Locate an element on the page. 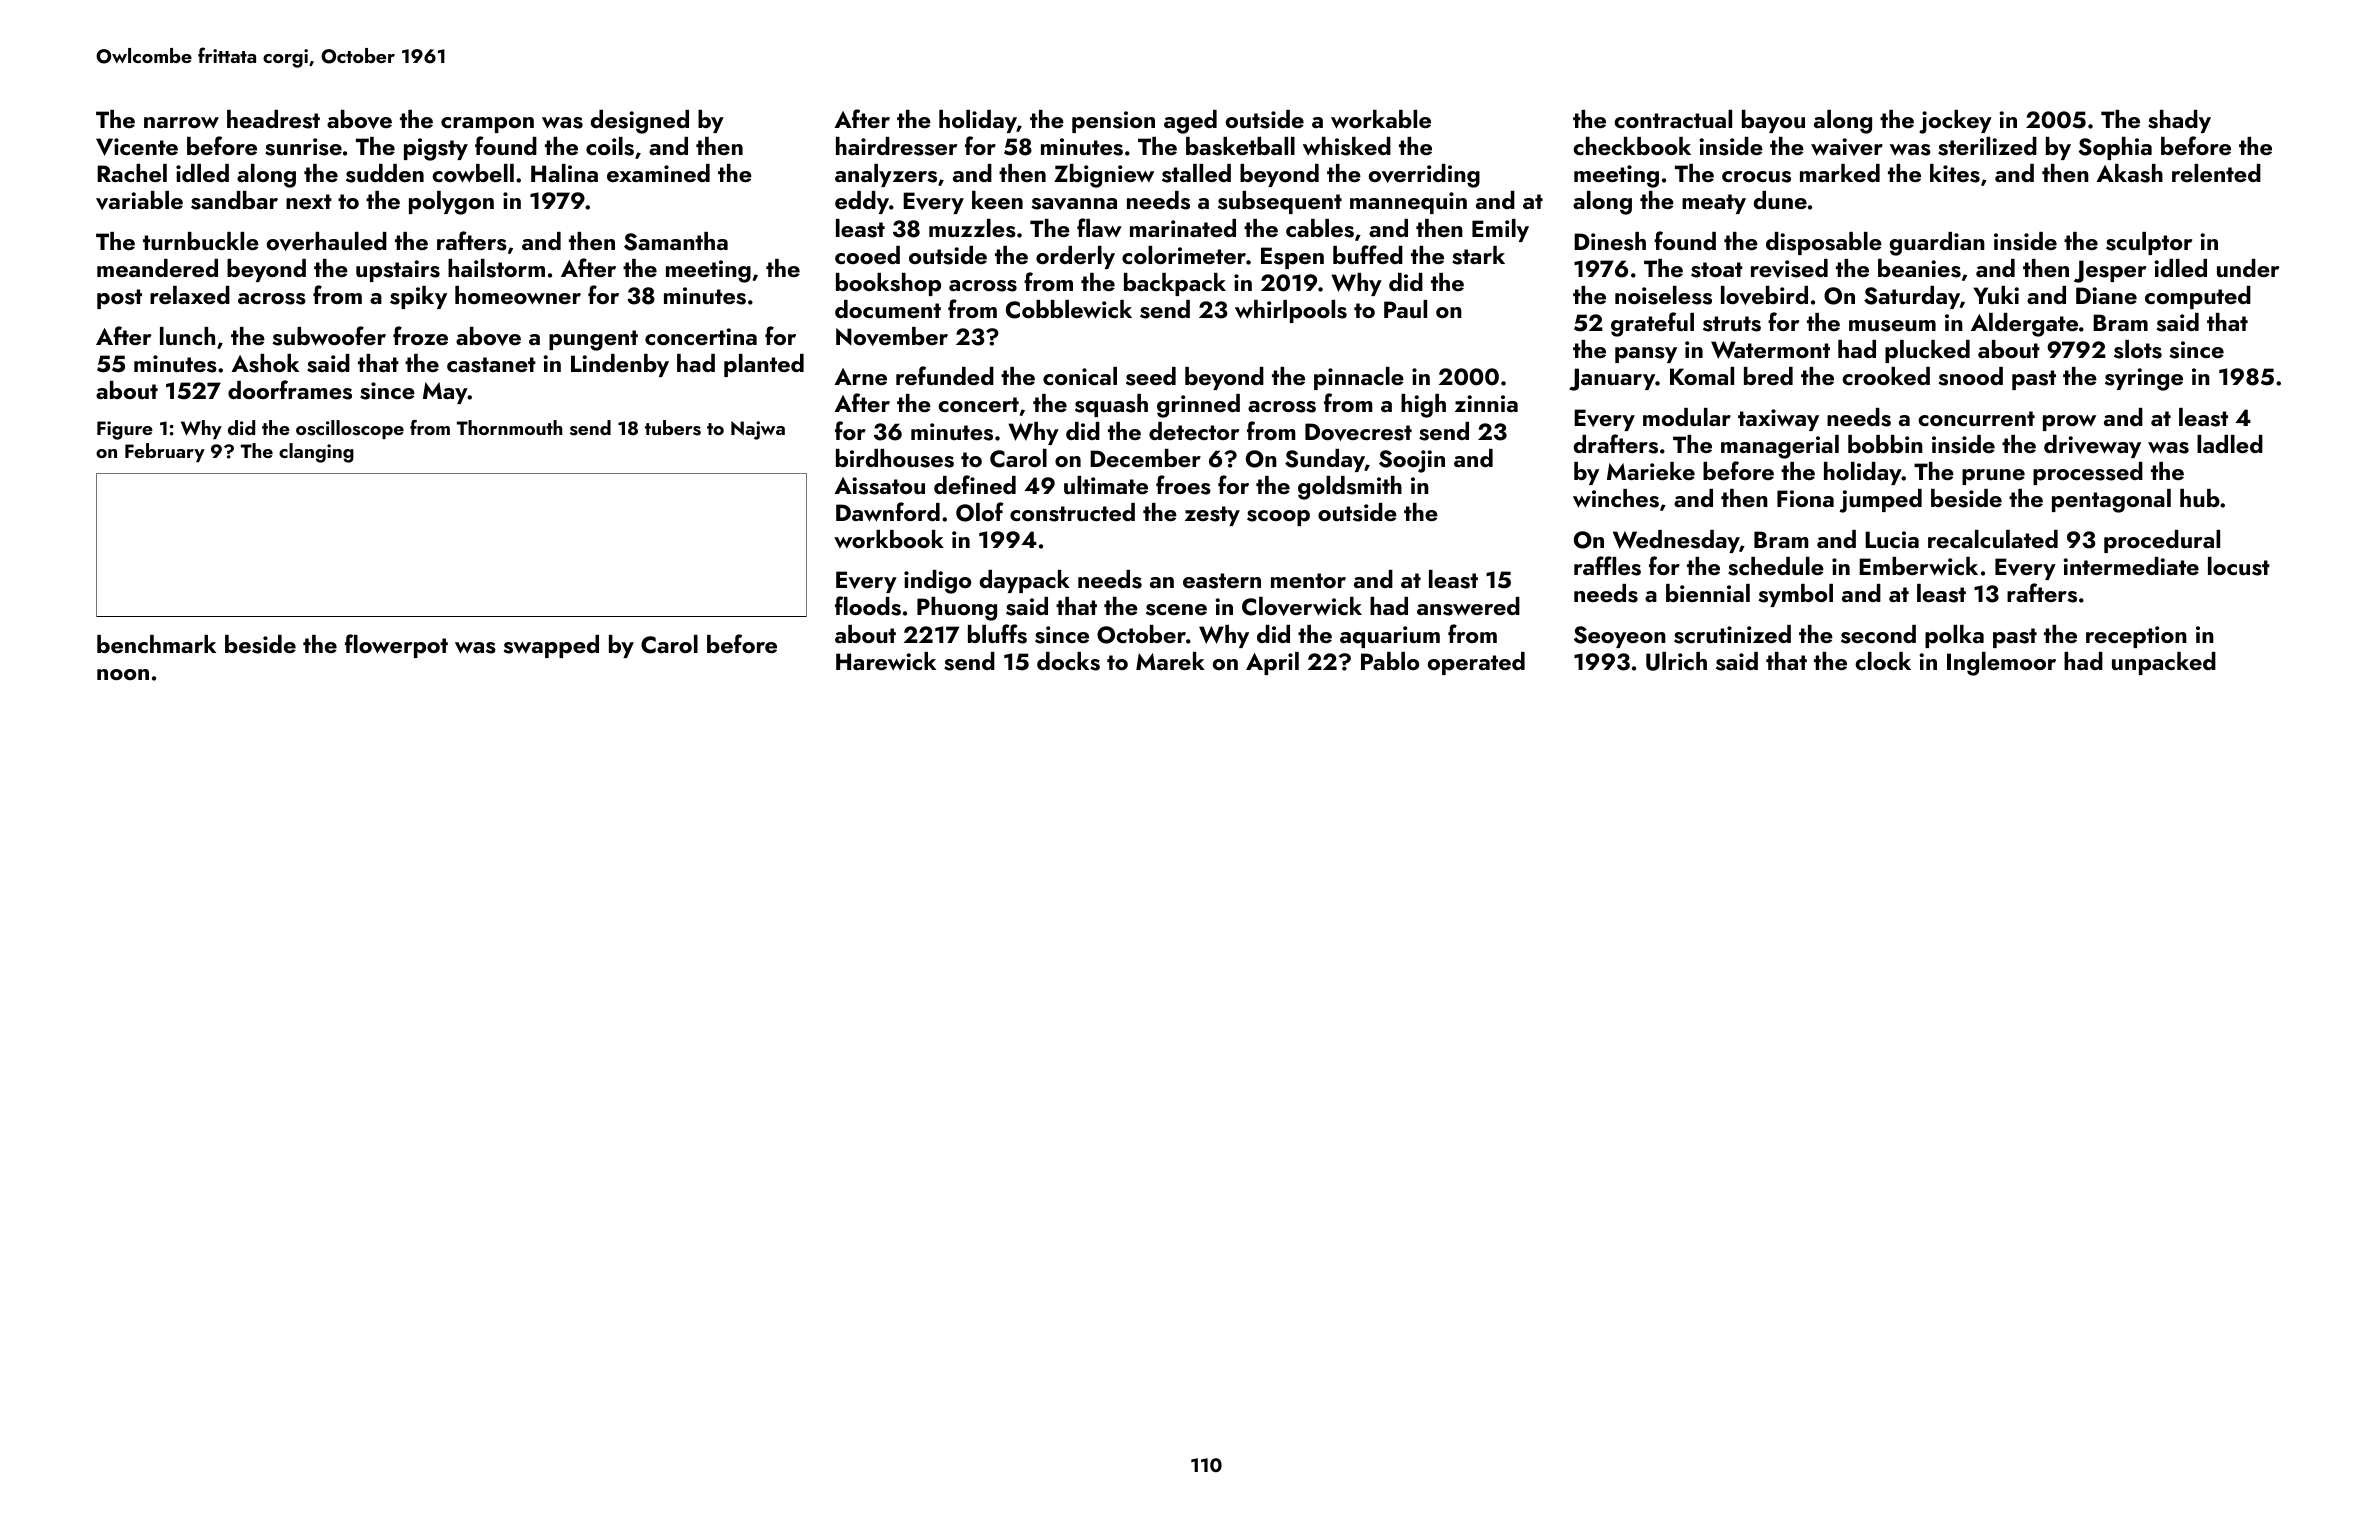  sandbar is located at coordinates (234, 200).
